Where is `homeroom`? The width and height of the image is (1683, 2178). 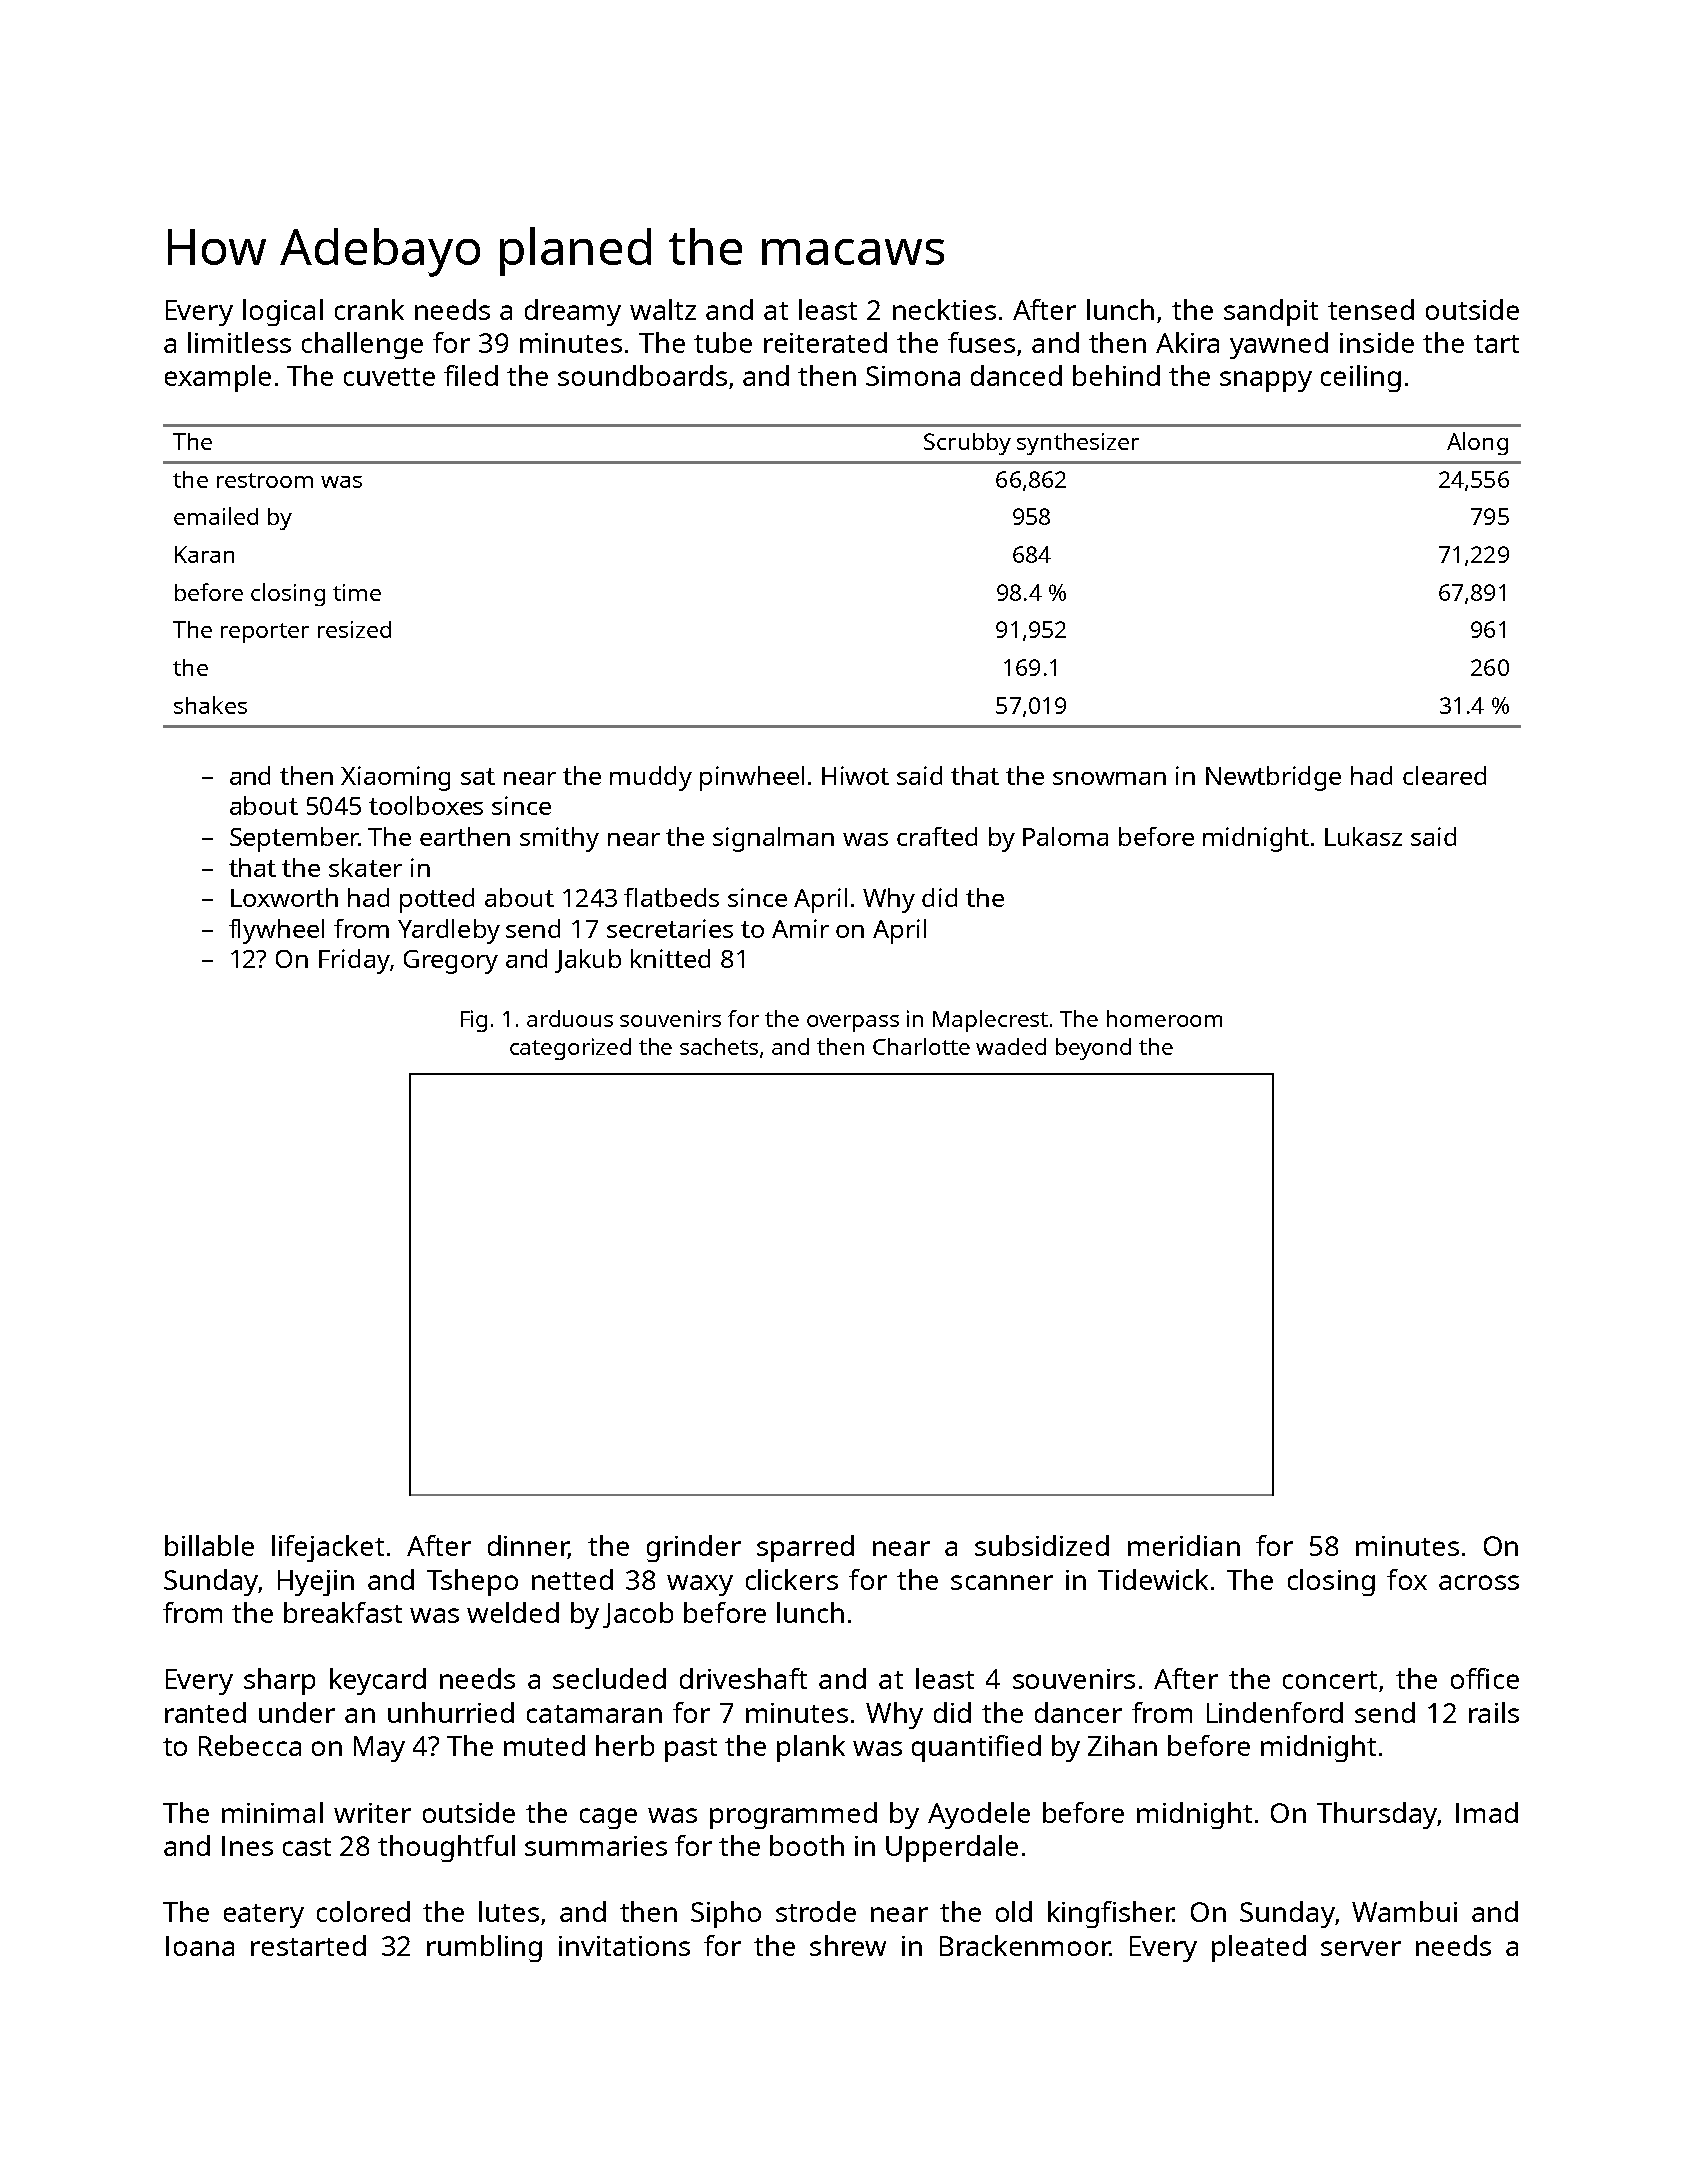
homeroom is located at coordinates (1164, 1018).
